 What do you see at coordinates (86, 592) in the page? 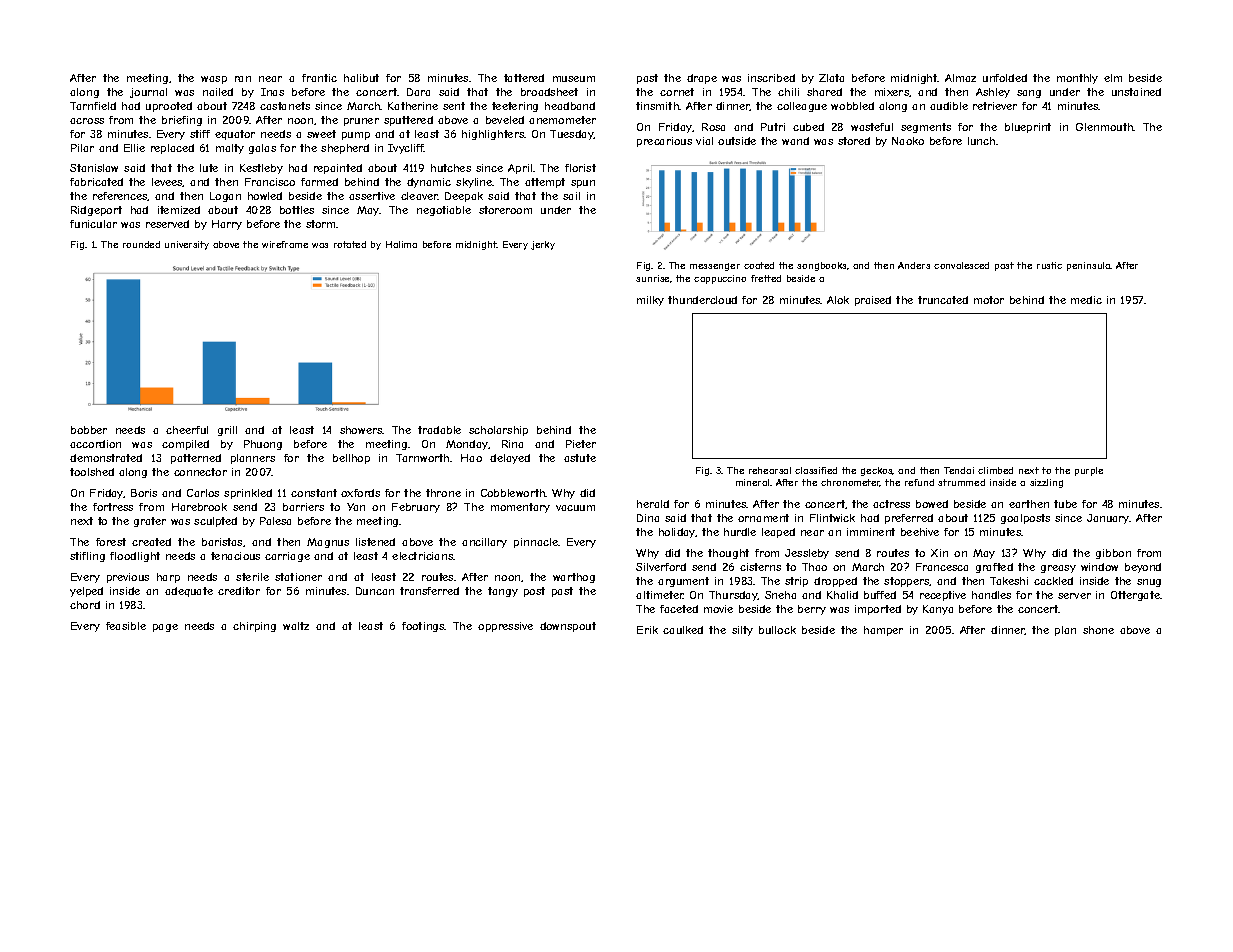
I see `yelped` at bounding box center [86, 592].
